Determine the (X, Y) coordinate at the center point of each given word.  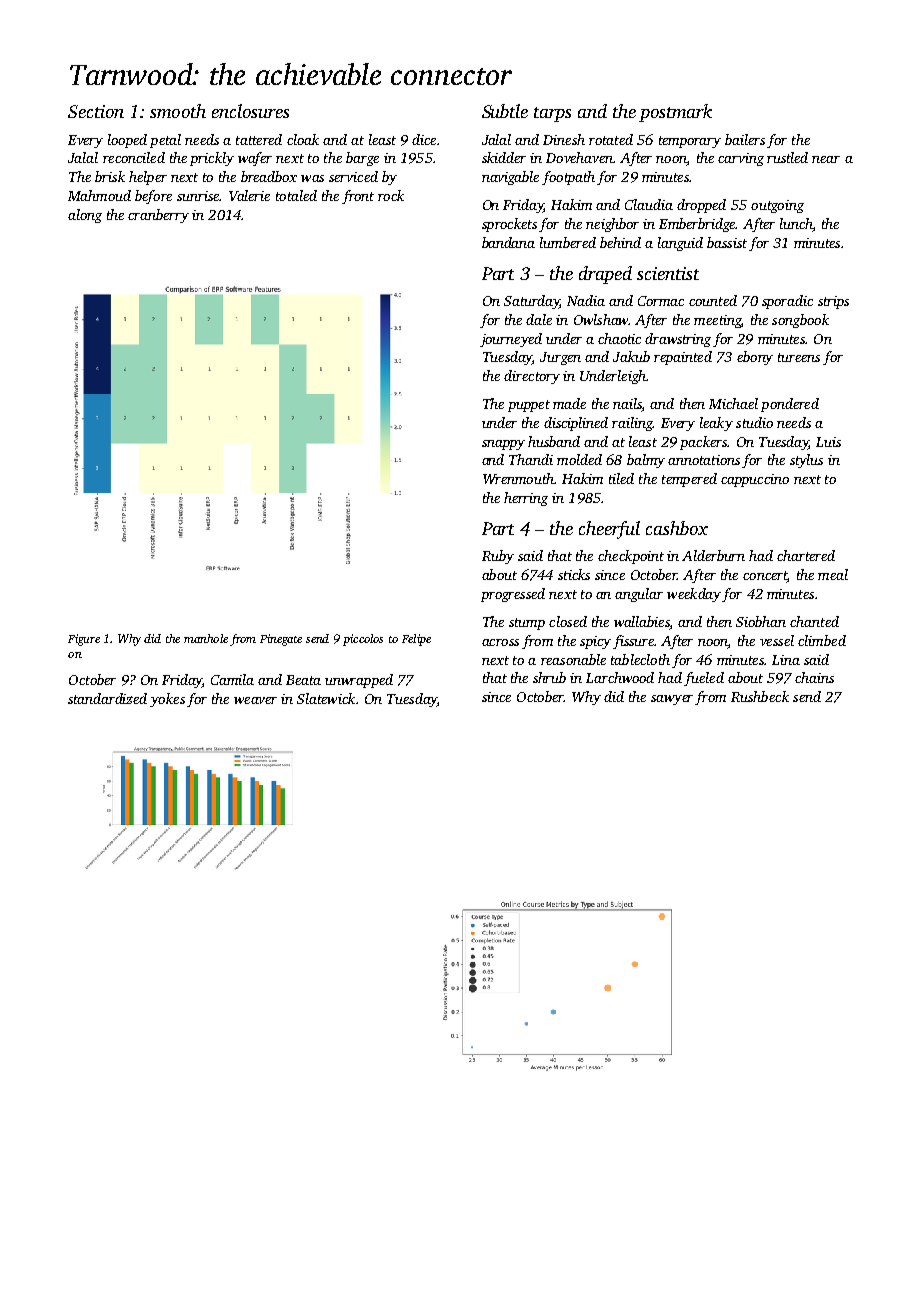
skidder (504, 157)
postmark (675, 113)
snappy (503, 445)
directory (532, 377)
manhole (206, 638)
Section (96, 111)
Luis (828, 442)
